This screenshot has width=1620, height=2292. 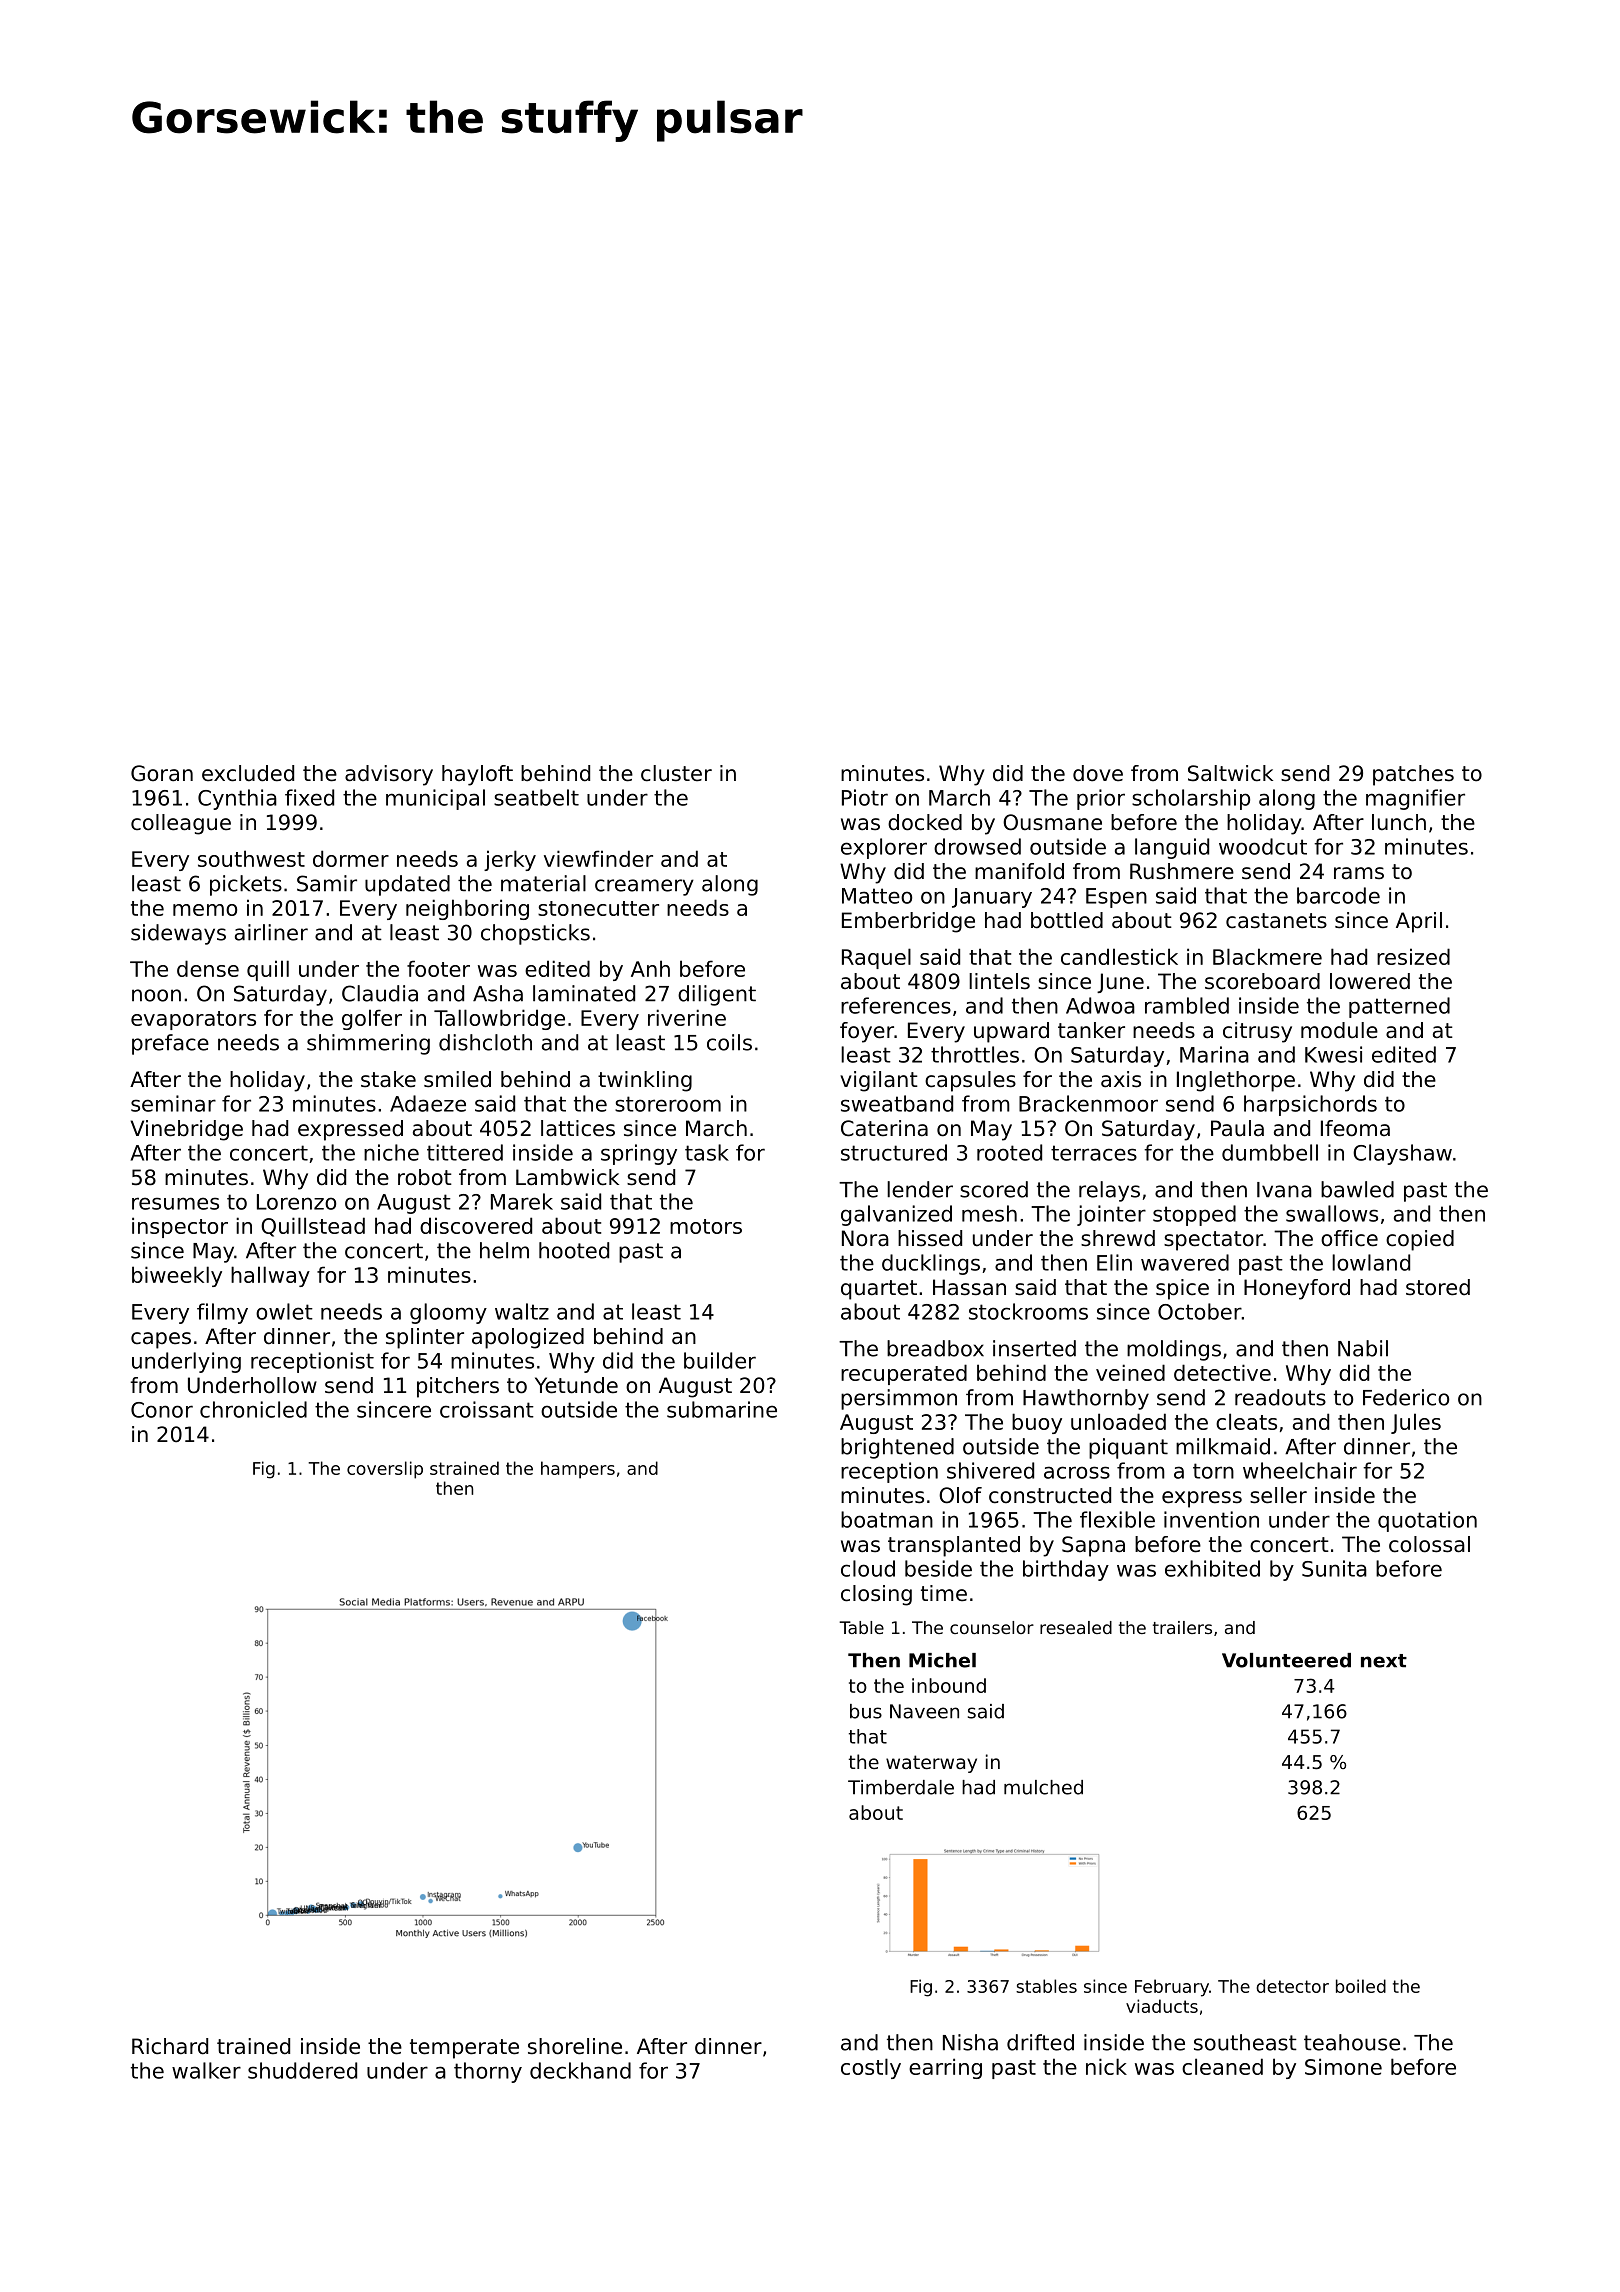 What do you see at coordinates (1194, 1215) in the screenshot?
I see `stopped` at bounding box center [1194, 1215].
